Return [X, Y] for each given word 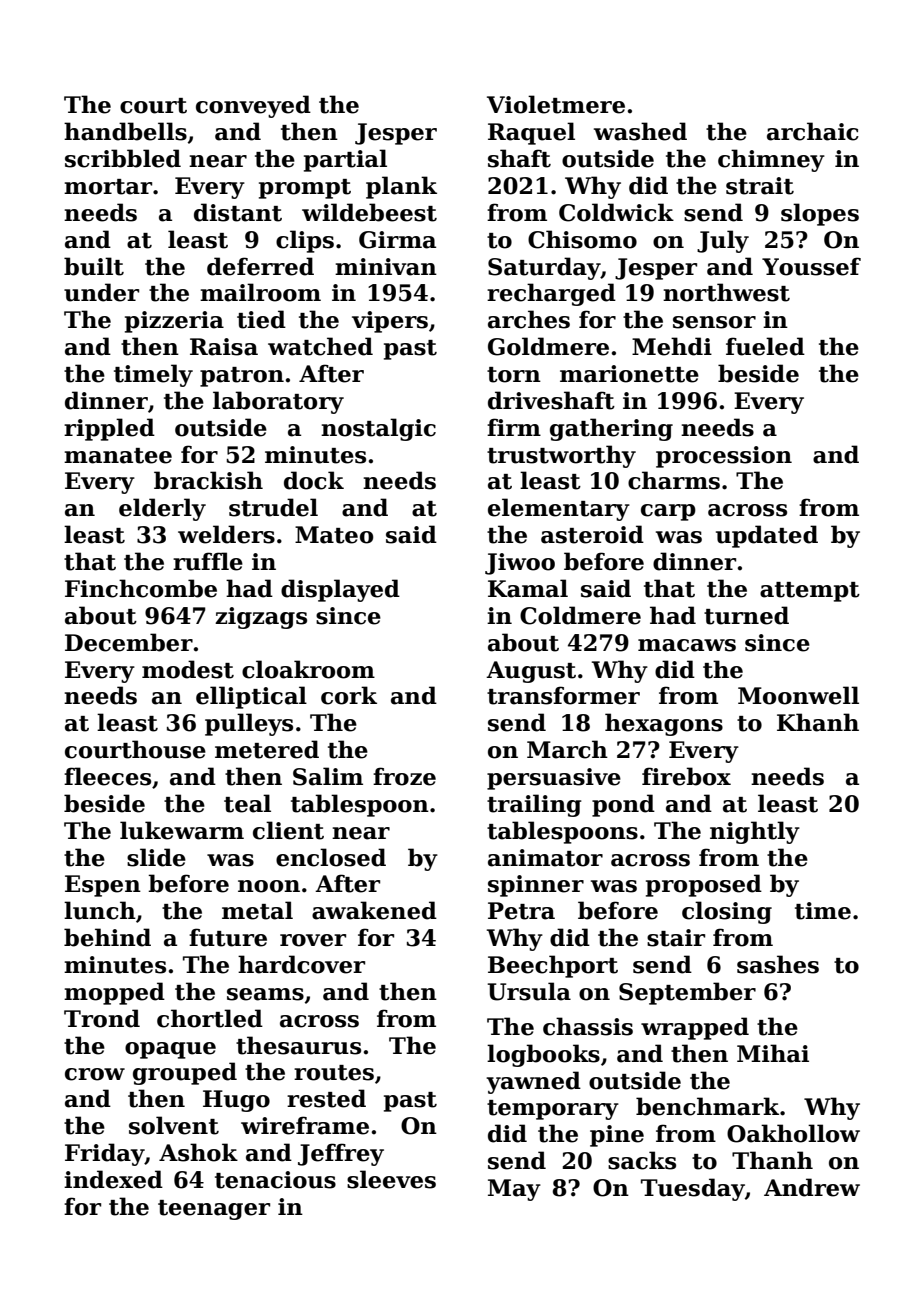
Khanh [818, 722]
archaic [813, 131]
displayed [340, 590]
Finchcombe [141, 588]
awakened [374, 910]
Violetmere [556, 104]
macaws [687, 645]
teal [247, 803]
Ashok [198, 1152]
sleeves [391, 1179]
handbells [125, 131]
